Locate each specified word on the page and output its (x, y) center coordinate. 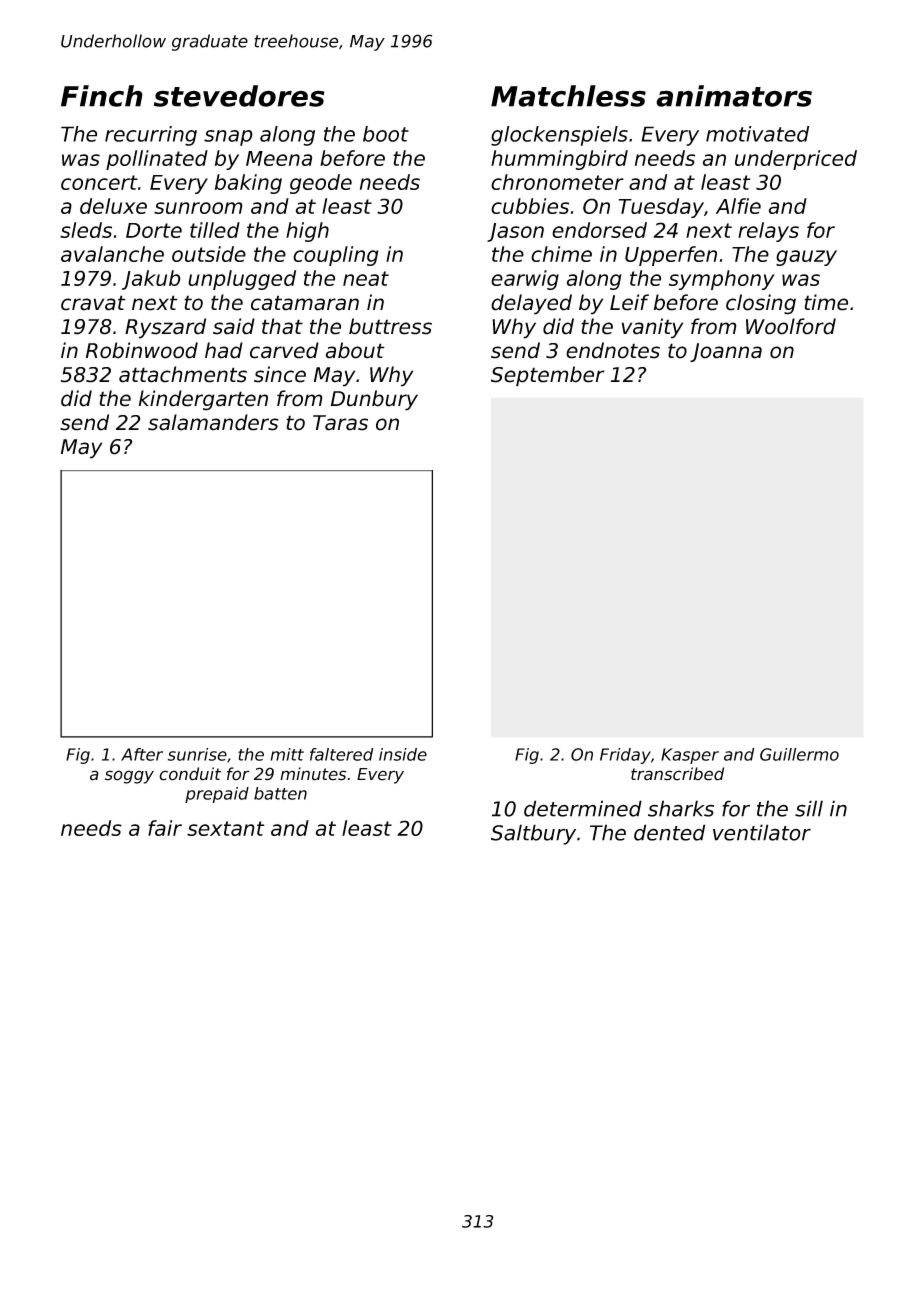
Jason (515, 232)
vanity (652, 328)
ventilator (762, 832)
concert (99, 182)
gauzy (806, 258)
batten (280, 793)
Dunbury (374, 400)
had (224, 350)
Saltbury (533, 834)
